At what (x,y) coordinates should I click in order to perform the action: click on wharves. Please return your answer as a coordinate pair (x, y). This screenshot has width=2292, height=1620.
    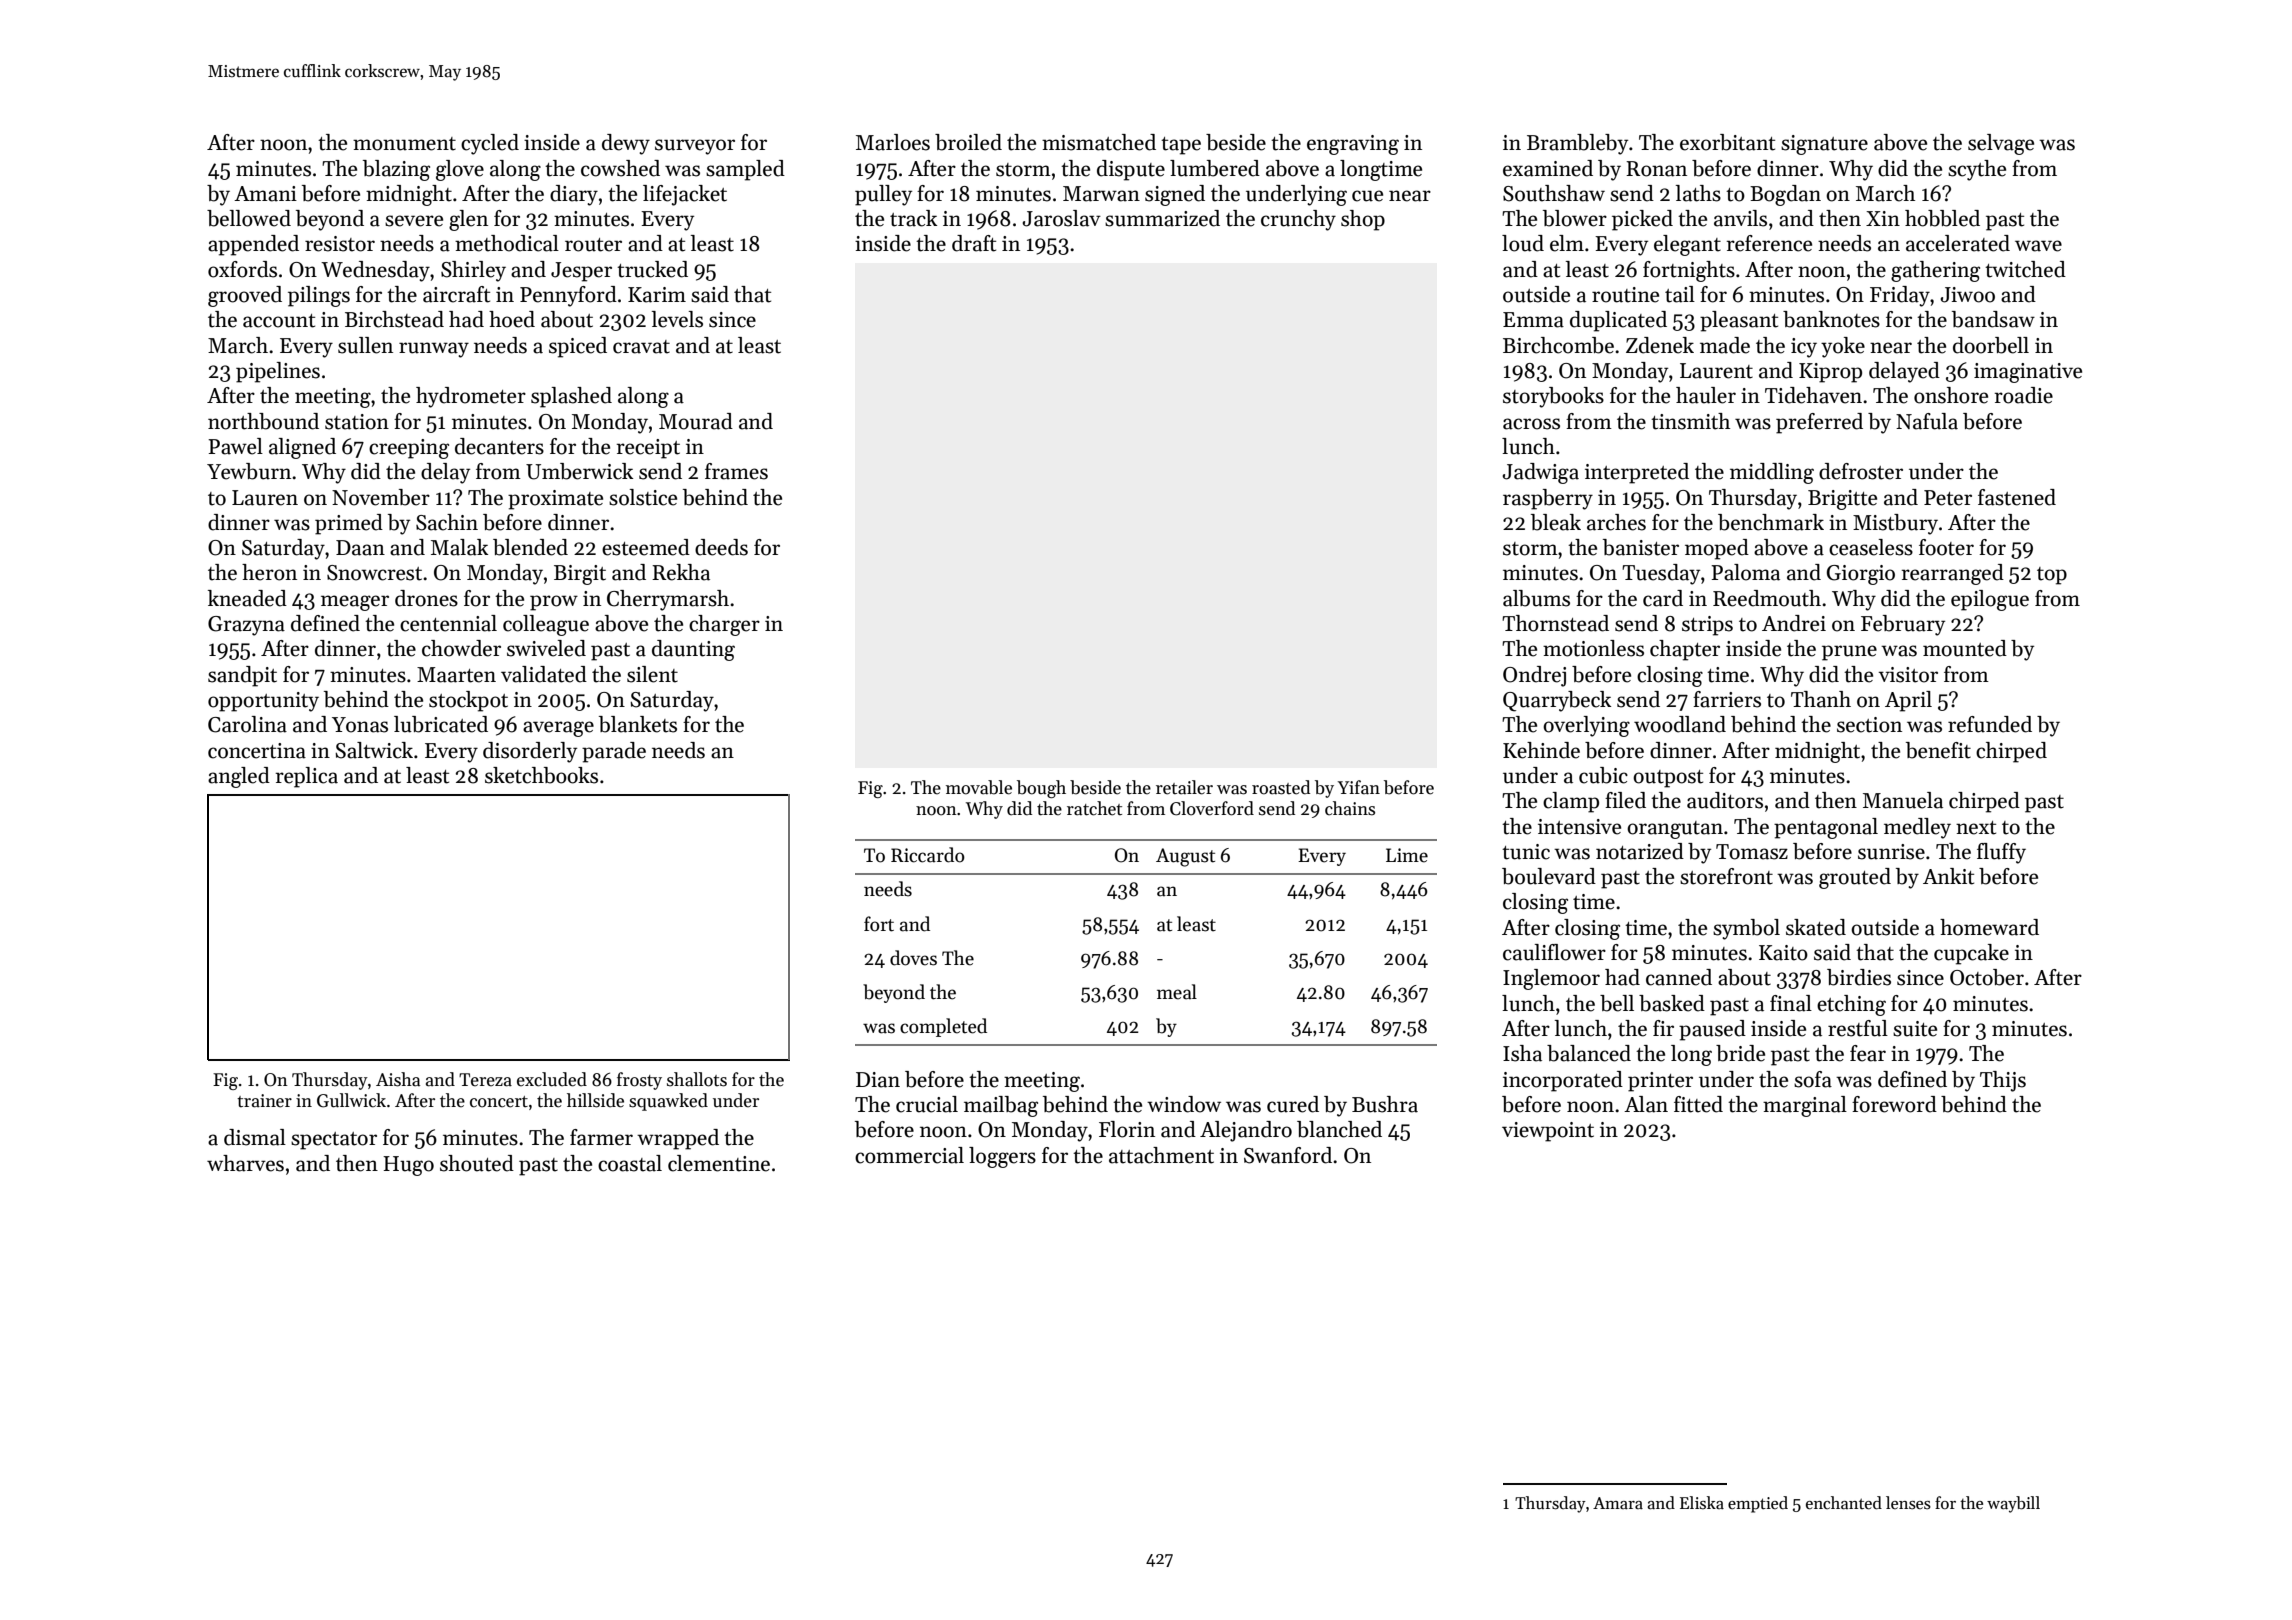
    Looking at the image, I should click on (245, 1163).
